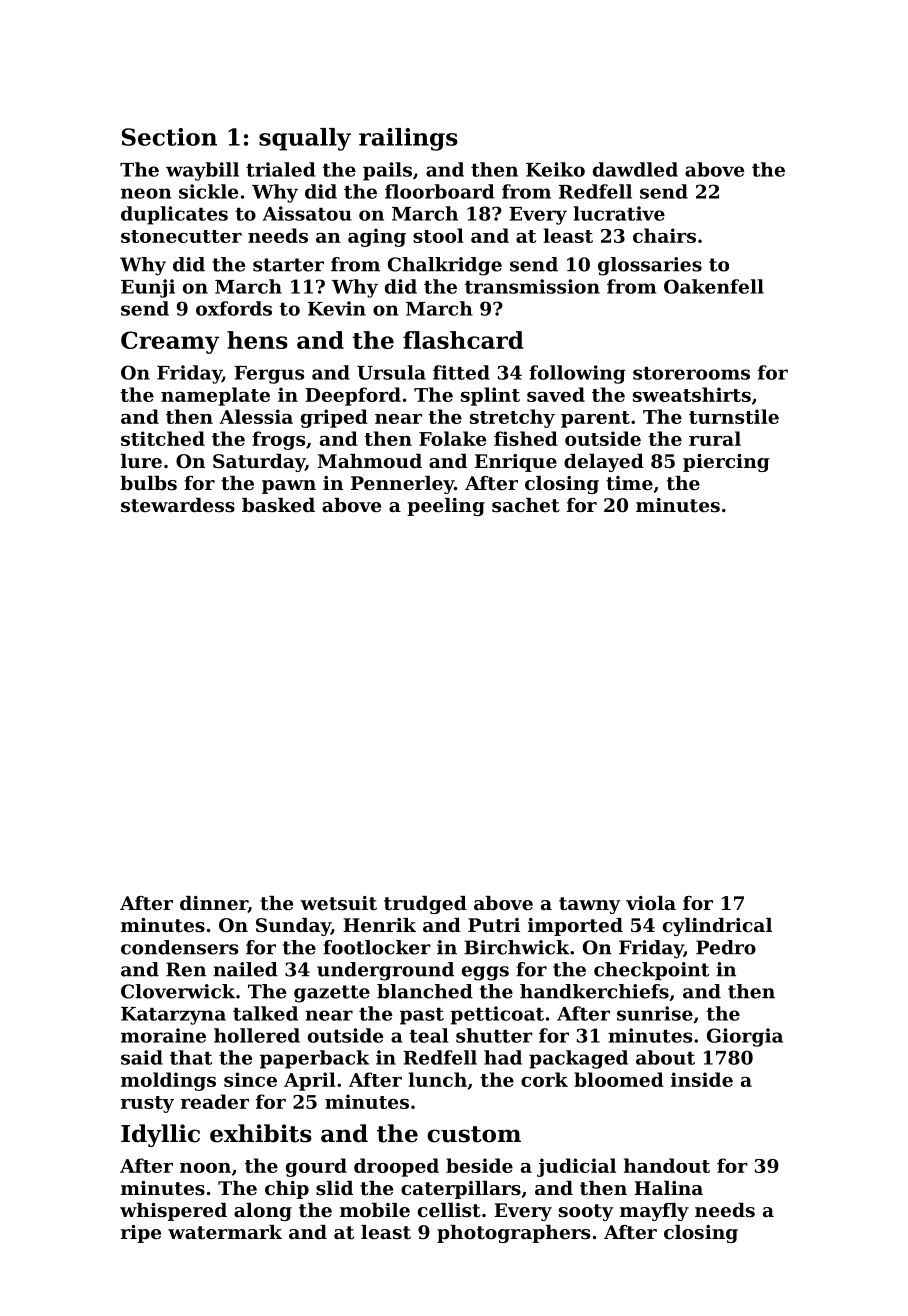 The width and height of the screenshot is (908, 1316). What do you see at coordinates (269, 375) in the screenshot?
I see `Fergus` at bounding box center [269, 375].
